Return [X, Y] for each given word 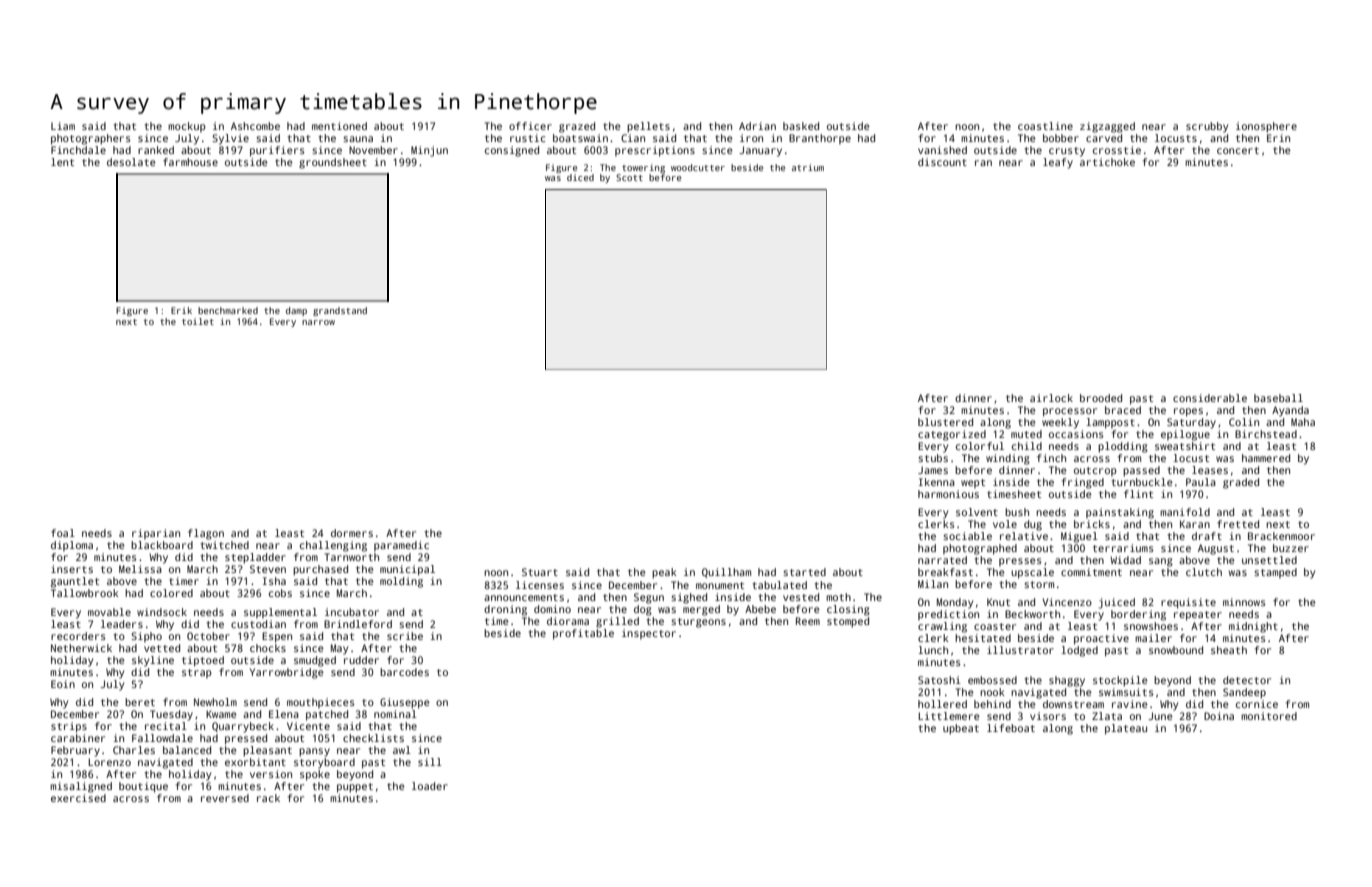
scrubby [1207, 127]
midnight [1253, 627]
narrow [318, 322]
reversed [225, 798]
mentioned [339, 126]
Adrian [757, 126]
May [339, 649]
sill [430, 762]
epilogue [1185, 435]
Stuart [540, 572]
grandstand [340, 311]
